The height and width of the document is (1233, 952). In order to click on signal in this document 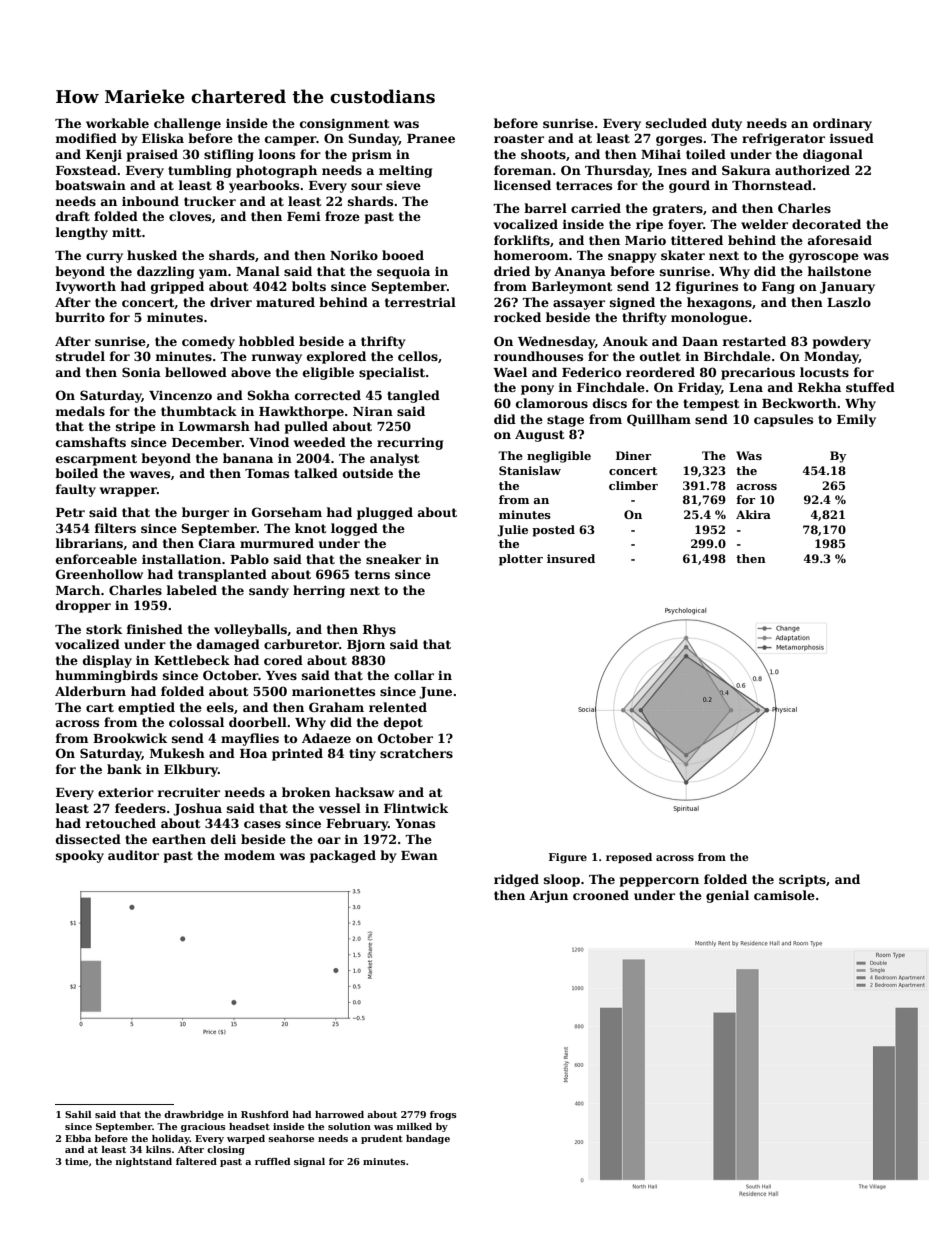, I will do `click(309, 1162)`.
